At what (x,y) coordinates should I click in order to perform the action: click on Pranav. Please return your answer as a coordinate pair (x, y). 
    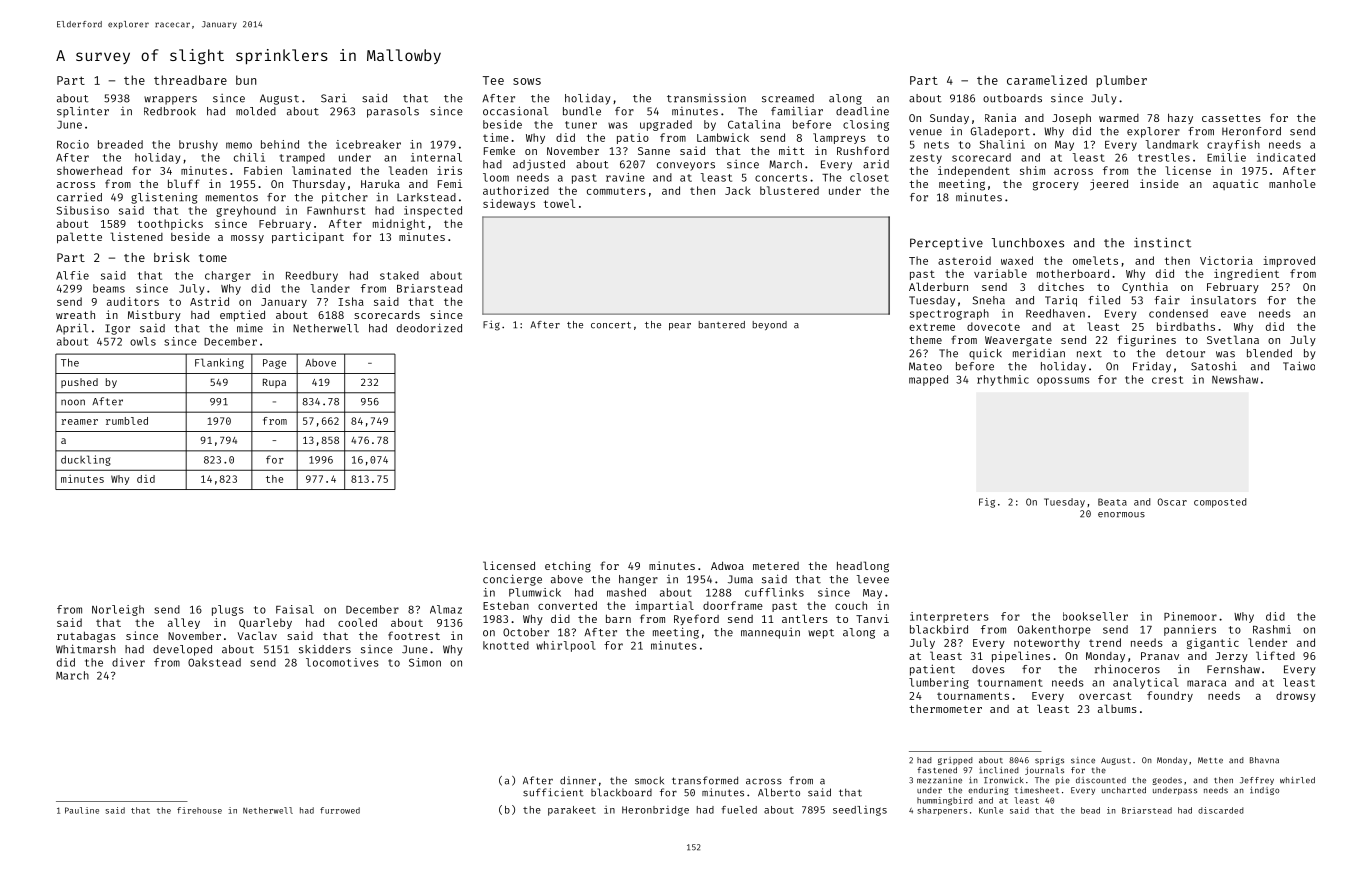
    Looking at the image, I should click on (1160, 656).
